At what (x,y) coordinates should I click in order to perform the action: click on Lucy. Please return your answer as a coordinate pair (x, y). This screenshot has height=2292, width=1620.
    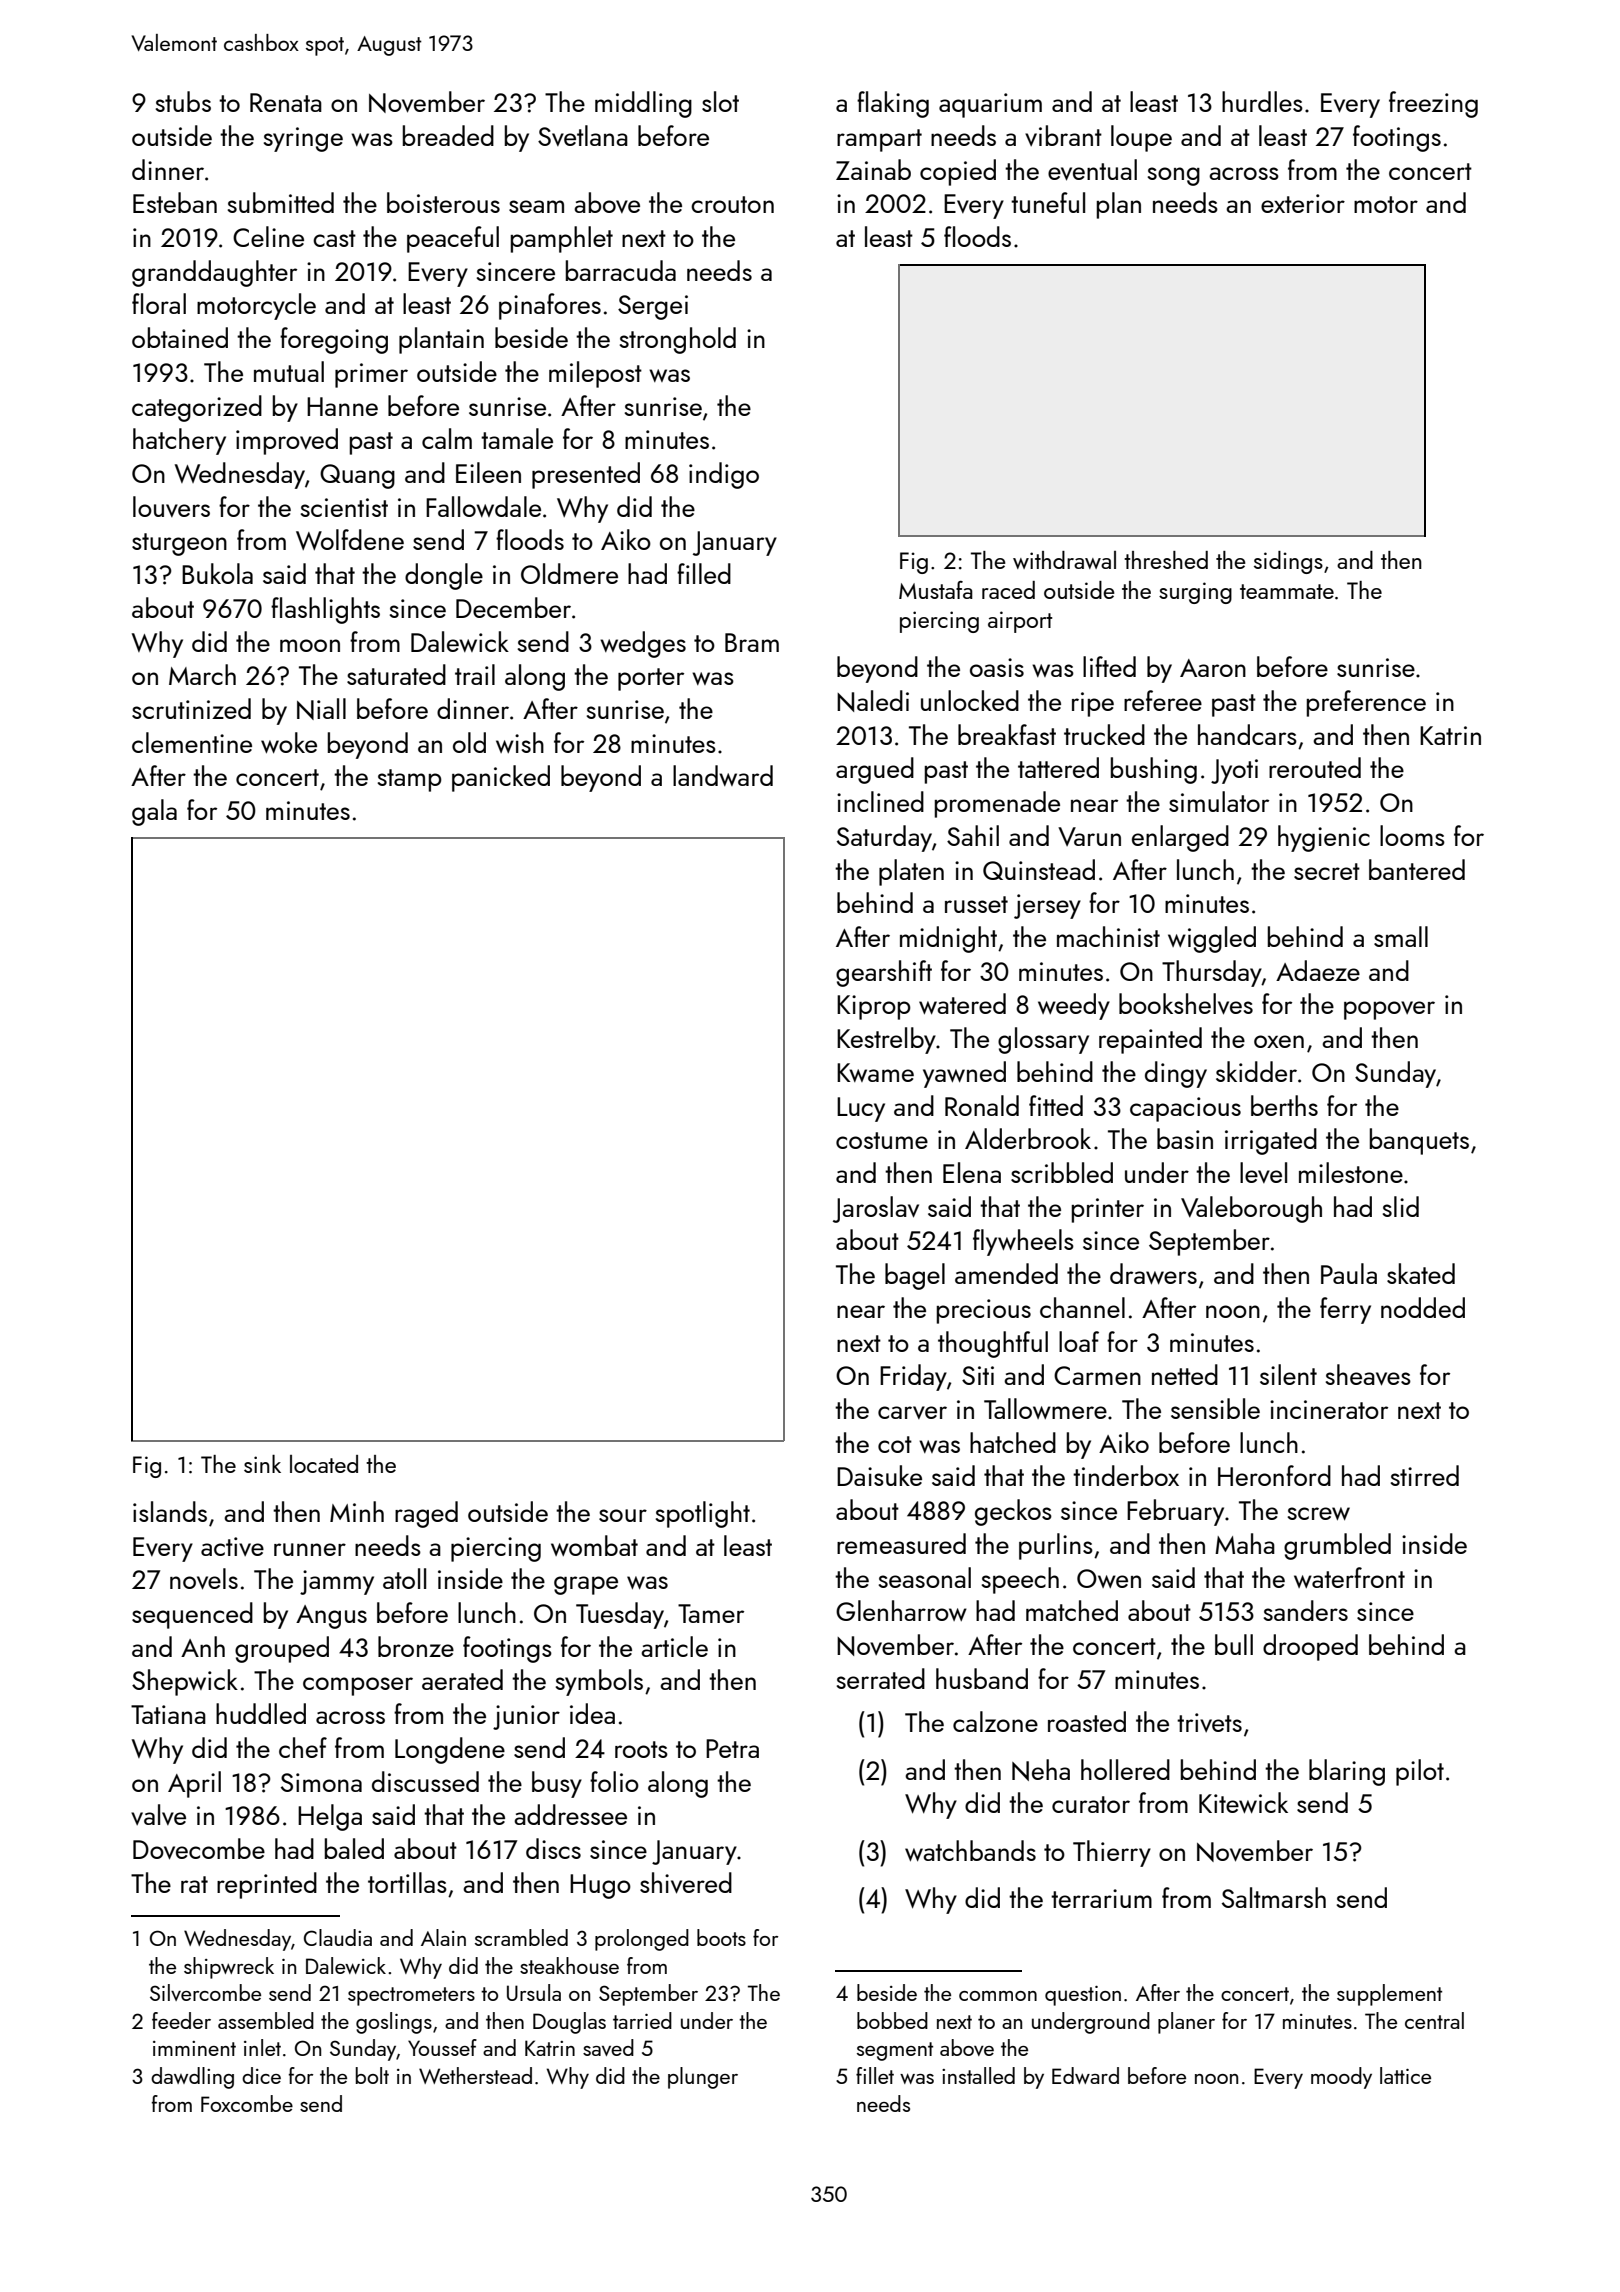
    Looking at the image, I should click on (861, 1109).
